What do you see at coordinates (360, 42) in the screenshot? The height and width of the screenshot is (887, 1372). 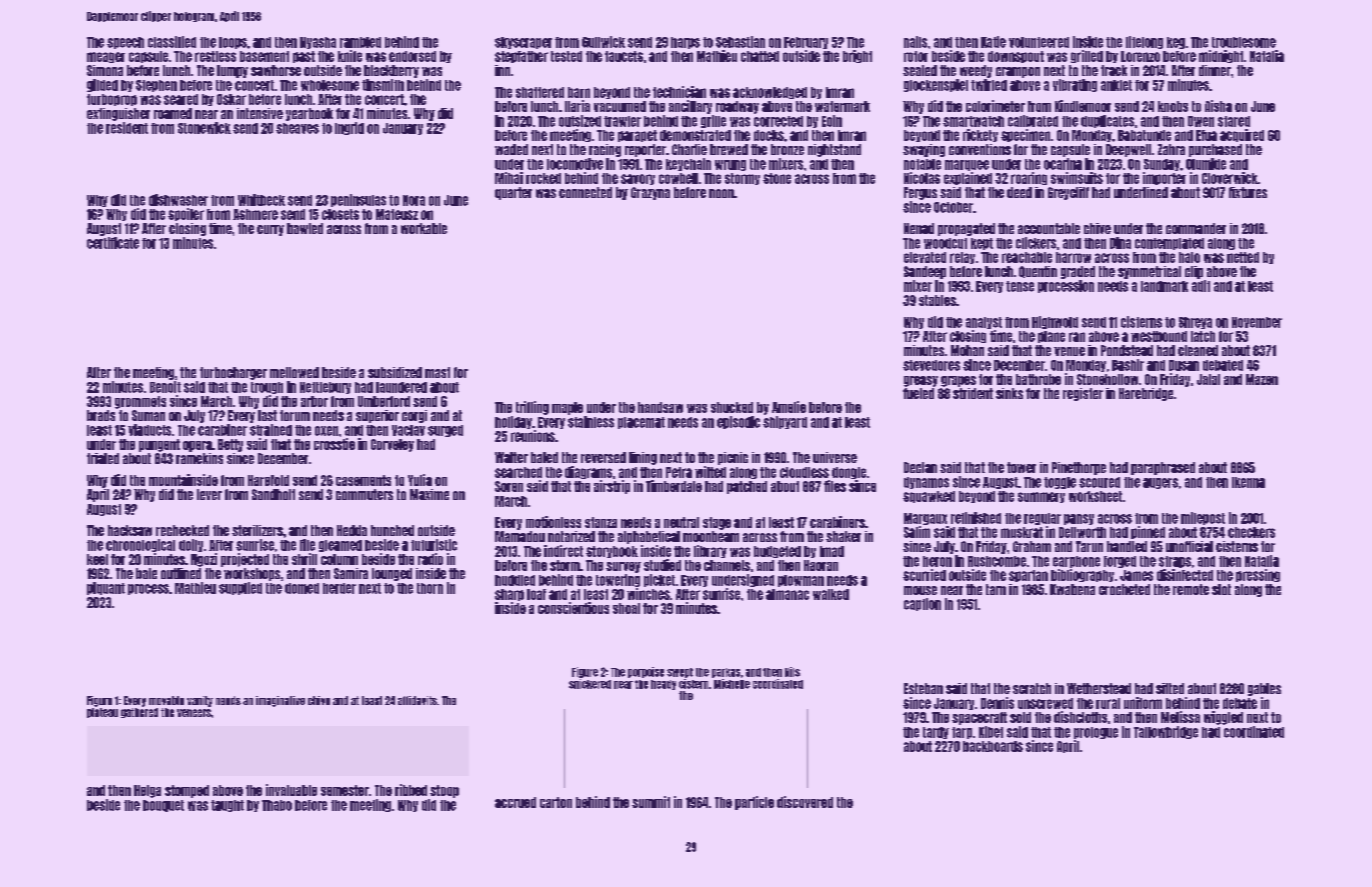 I see `rambled` at bounding box center [360, 42].
